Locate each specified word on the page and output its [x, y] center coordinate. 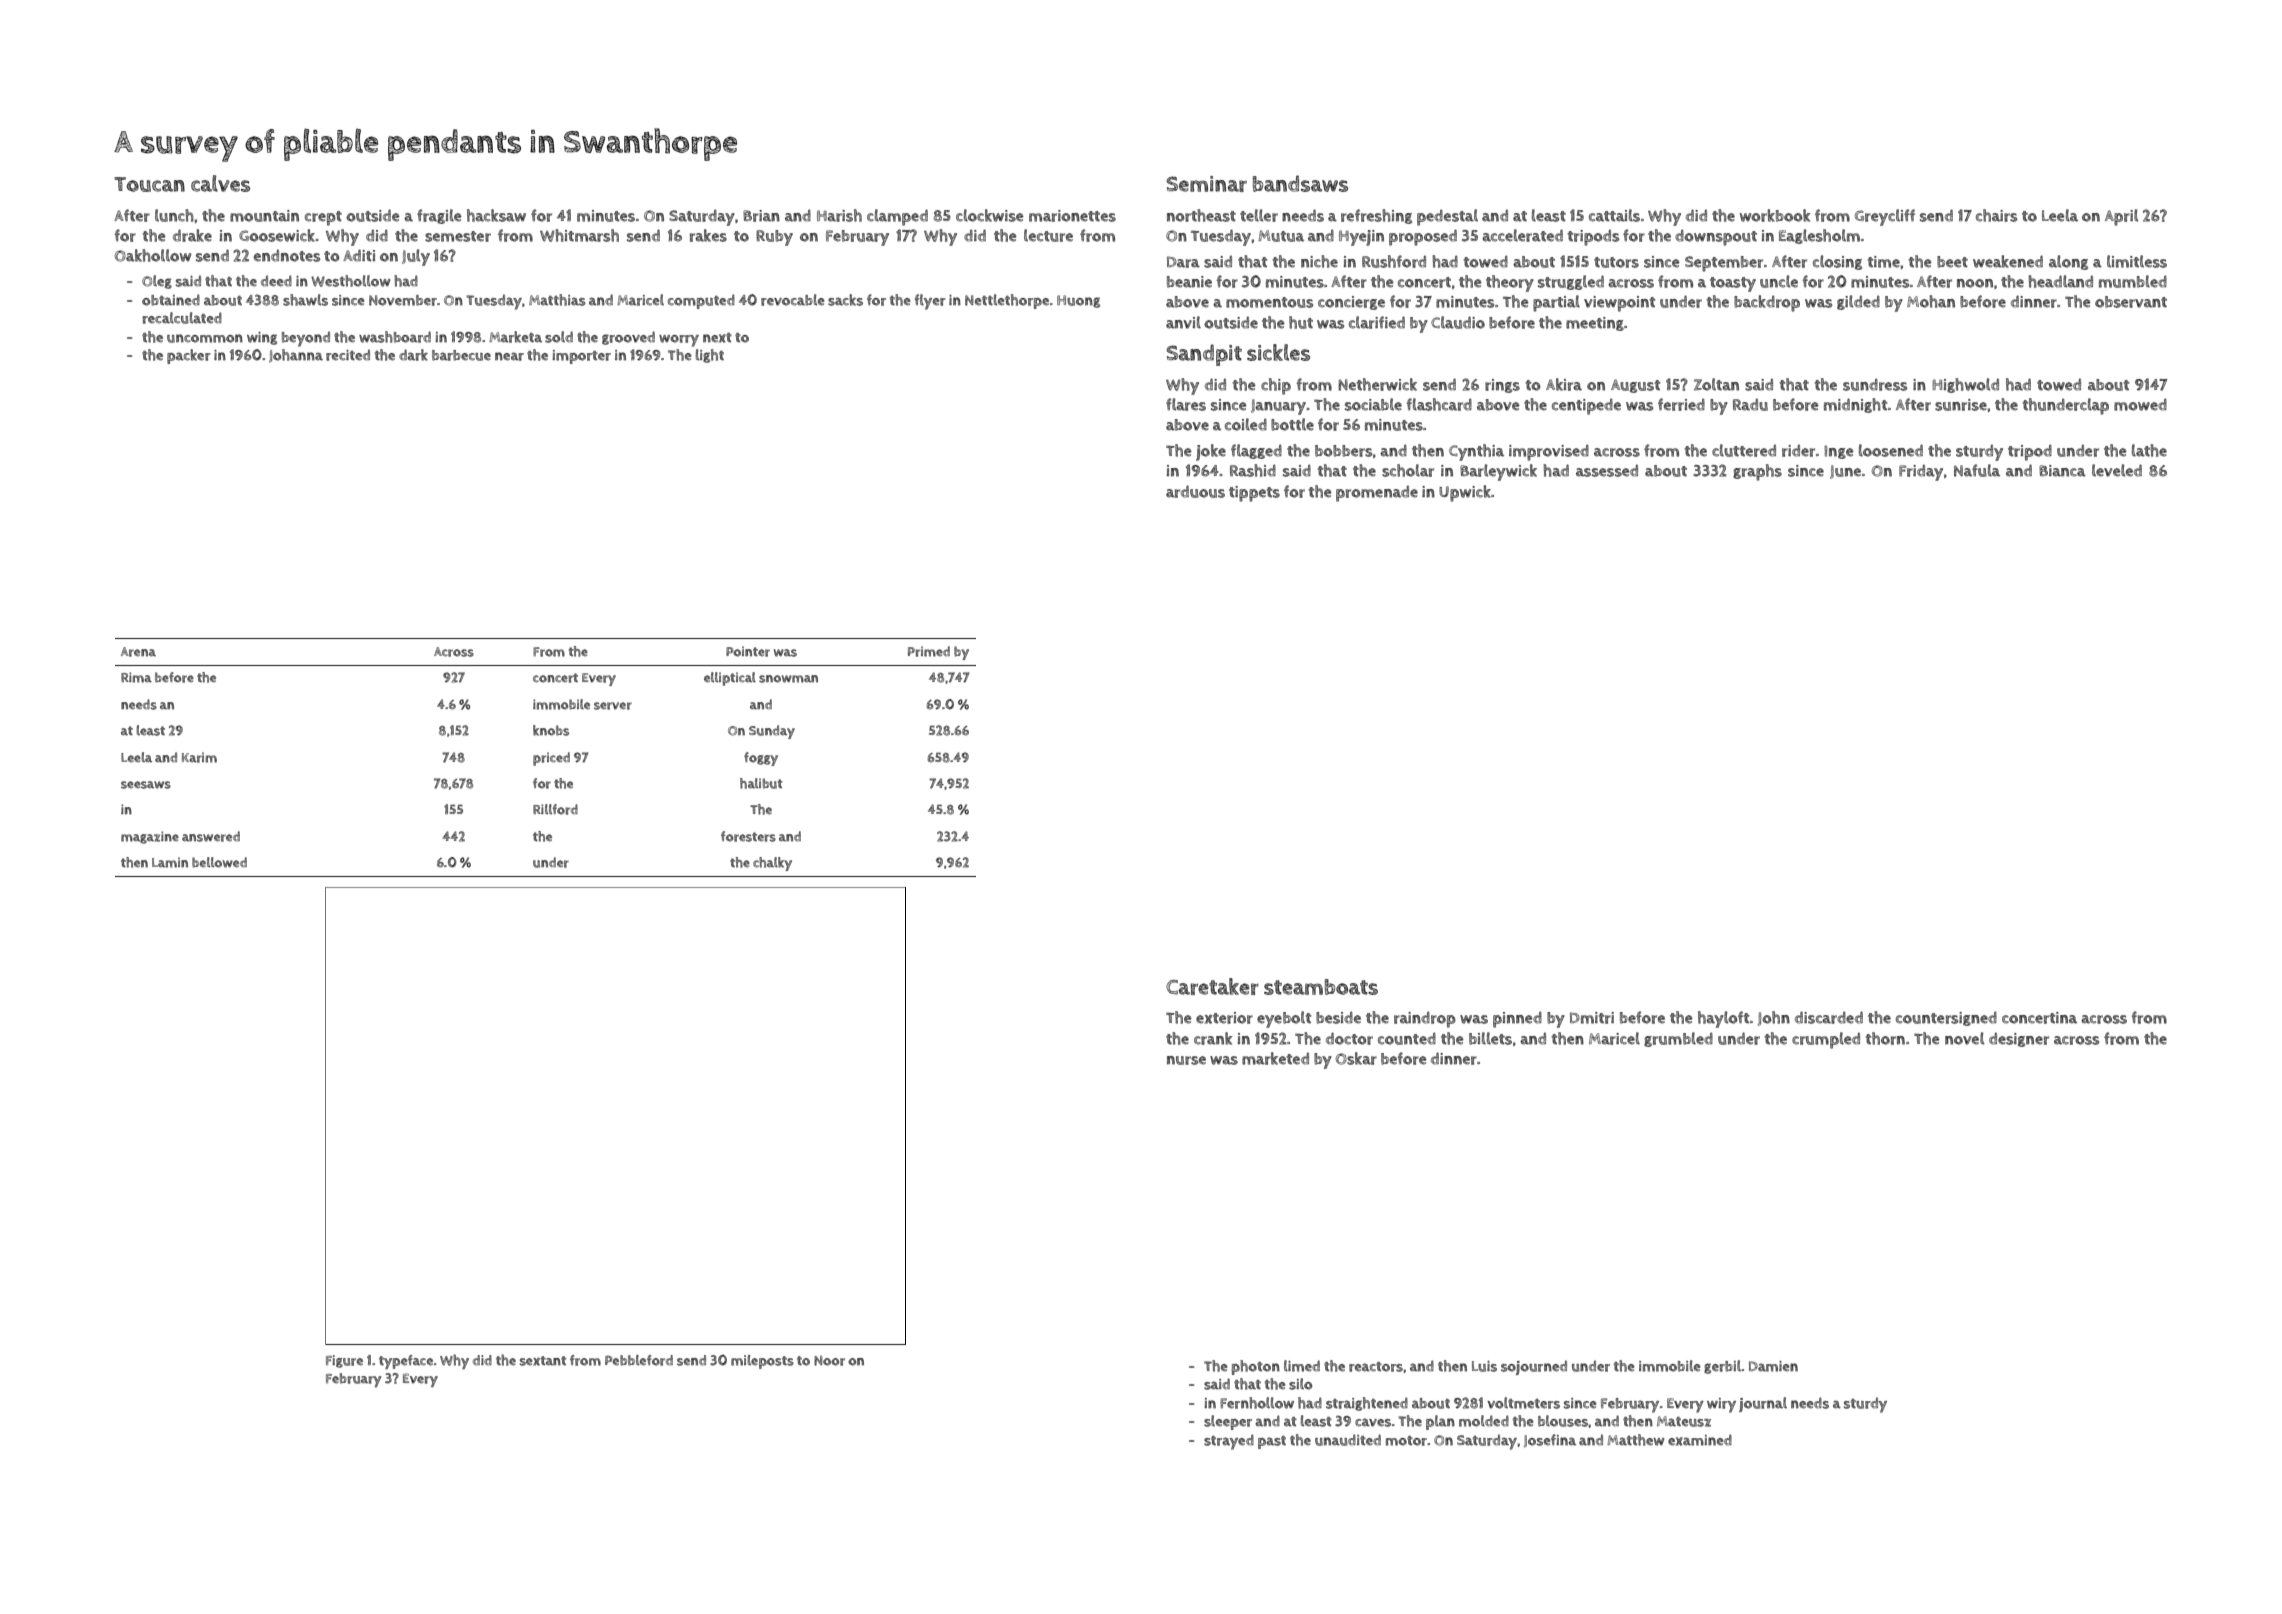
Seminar [1206, 184]
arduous [1195, 491]
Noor [829, 1360]
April [2121, 217]
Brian [761, 216]
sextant [543, 1361]
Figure [344, 1361]
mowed [2140, 405]
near [509, 356]
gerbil [1722, 1367]
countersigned [1946, 1019]
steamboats [1321, 987]
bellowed [219, 862]
